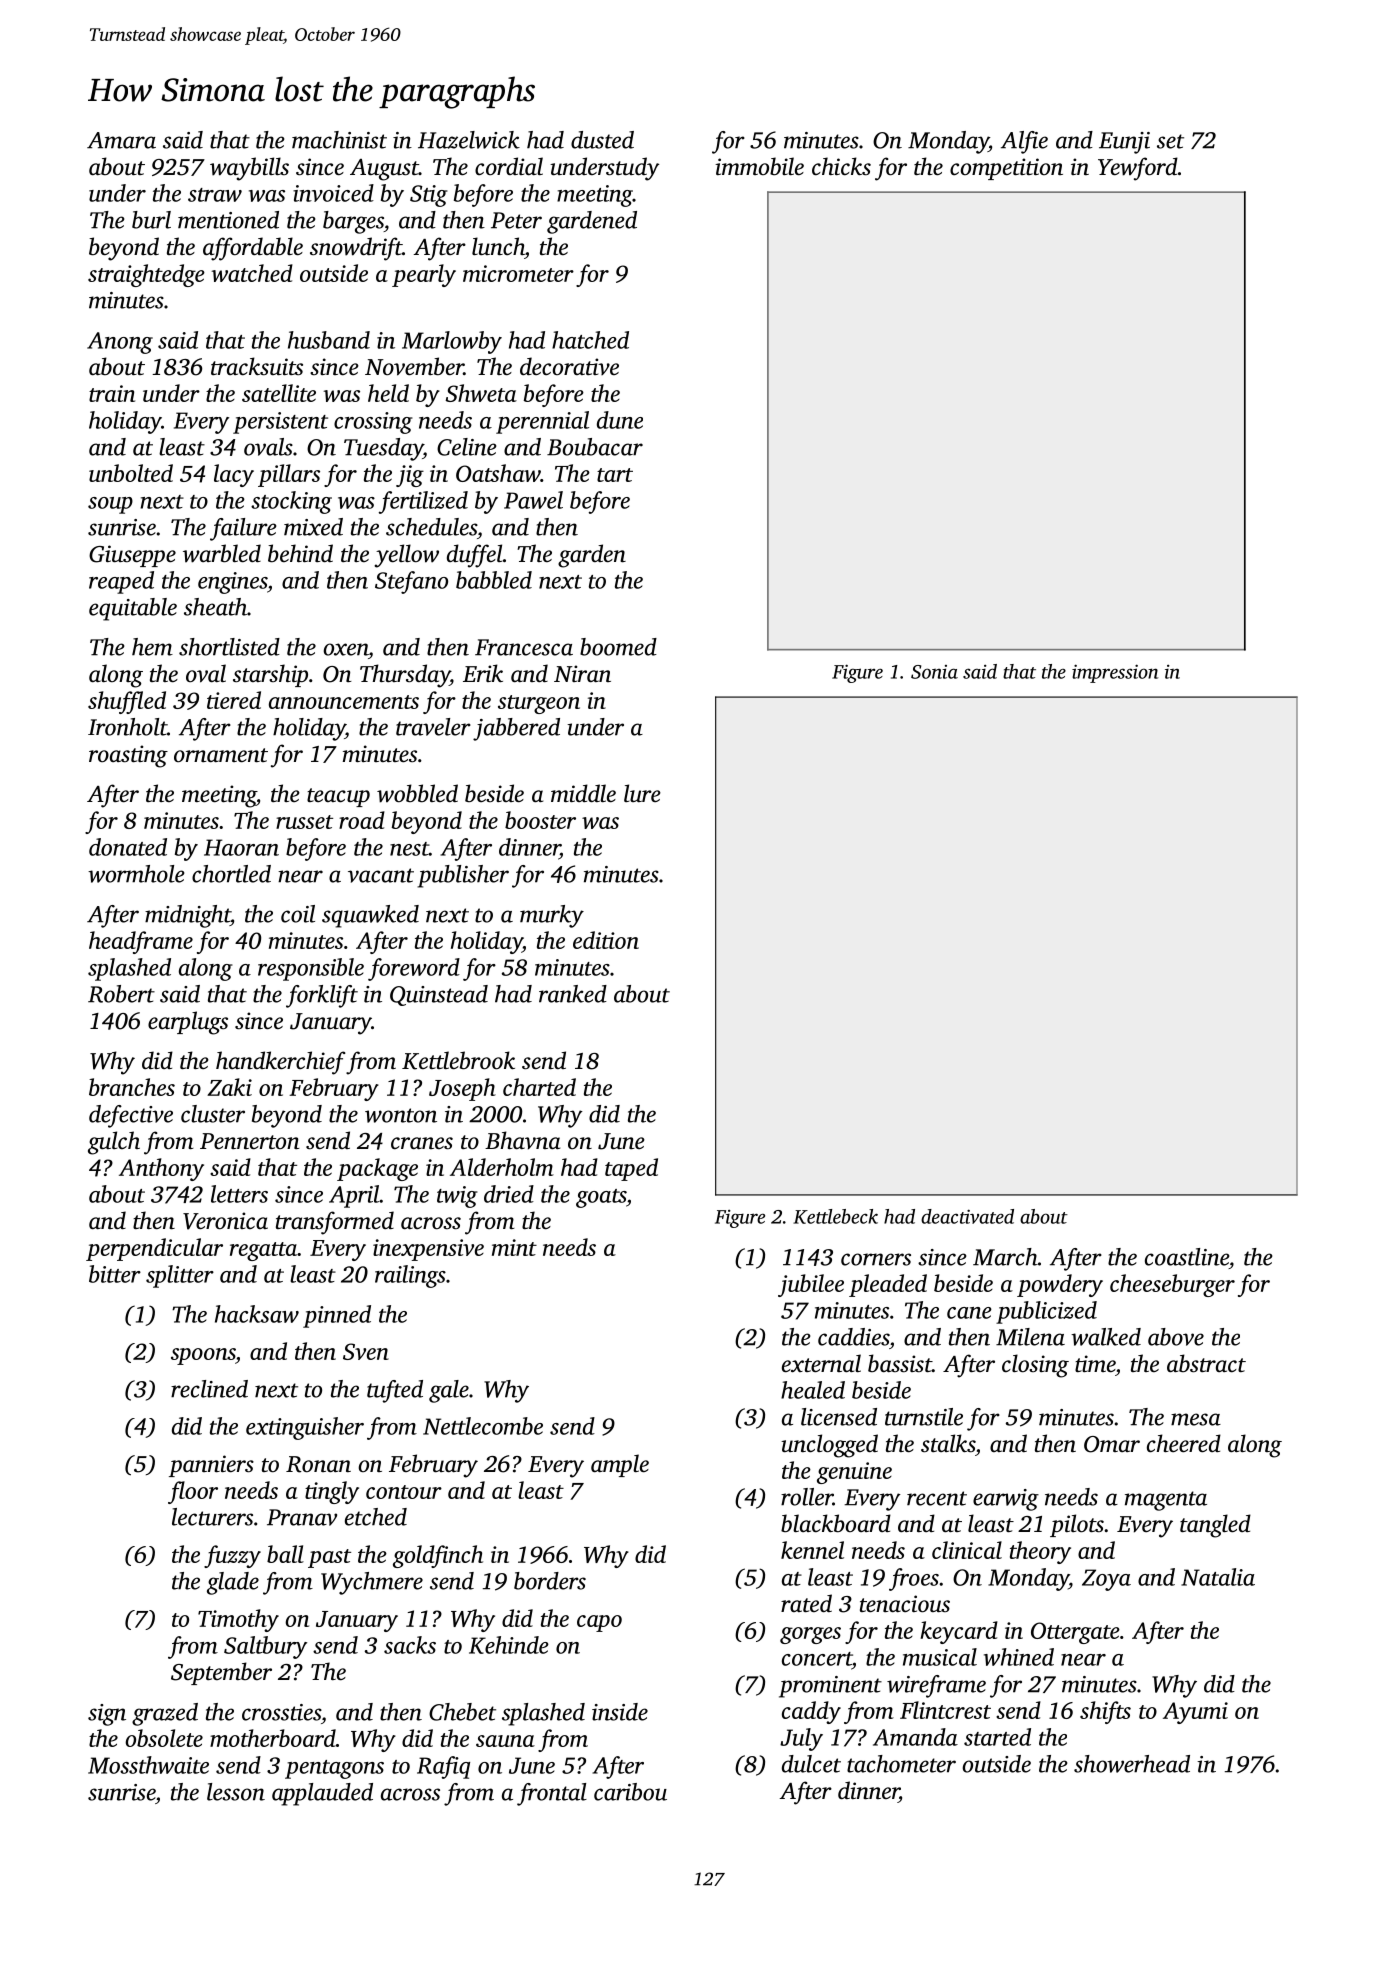  What do you see at coordinates (1138, 169) in the screenshot?
I see `Yewford` at bounding box center [1138, 169].
